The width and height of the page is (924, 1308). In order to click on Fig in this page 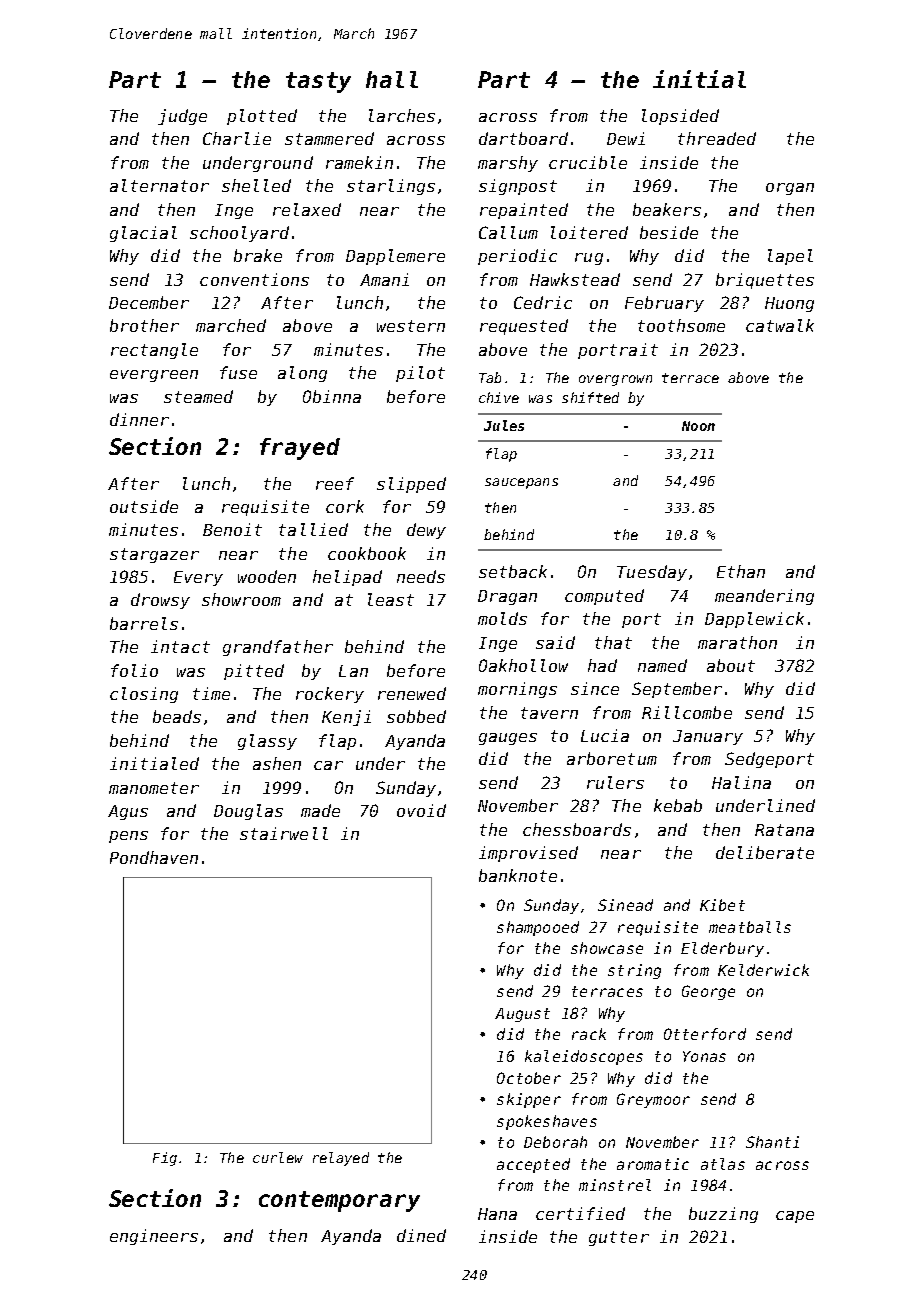, I will do `click(165, 1159)`.
